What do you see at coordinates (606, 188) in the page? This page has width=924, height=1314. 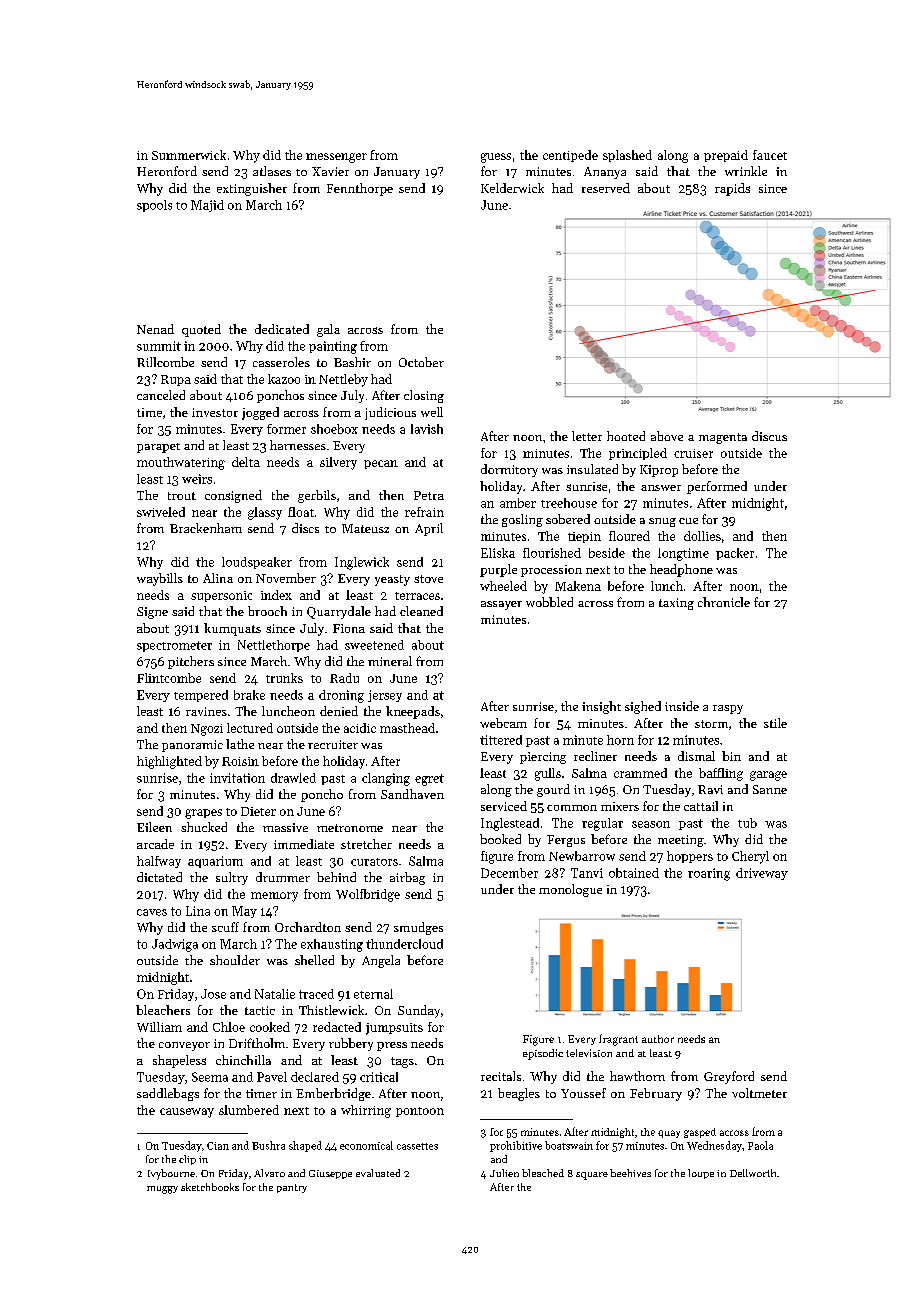 I see `reserved` at bounding box center [606, 188].
